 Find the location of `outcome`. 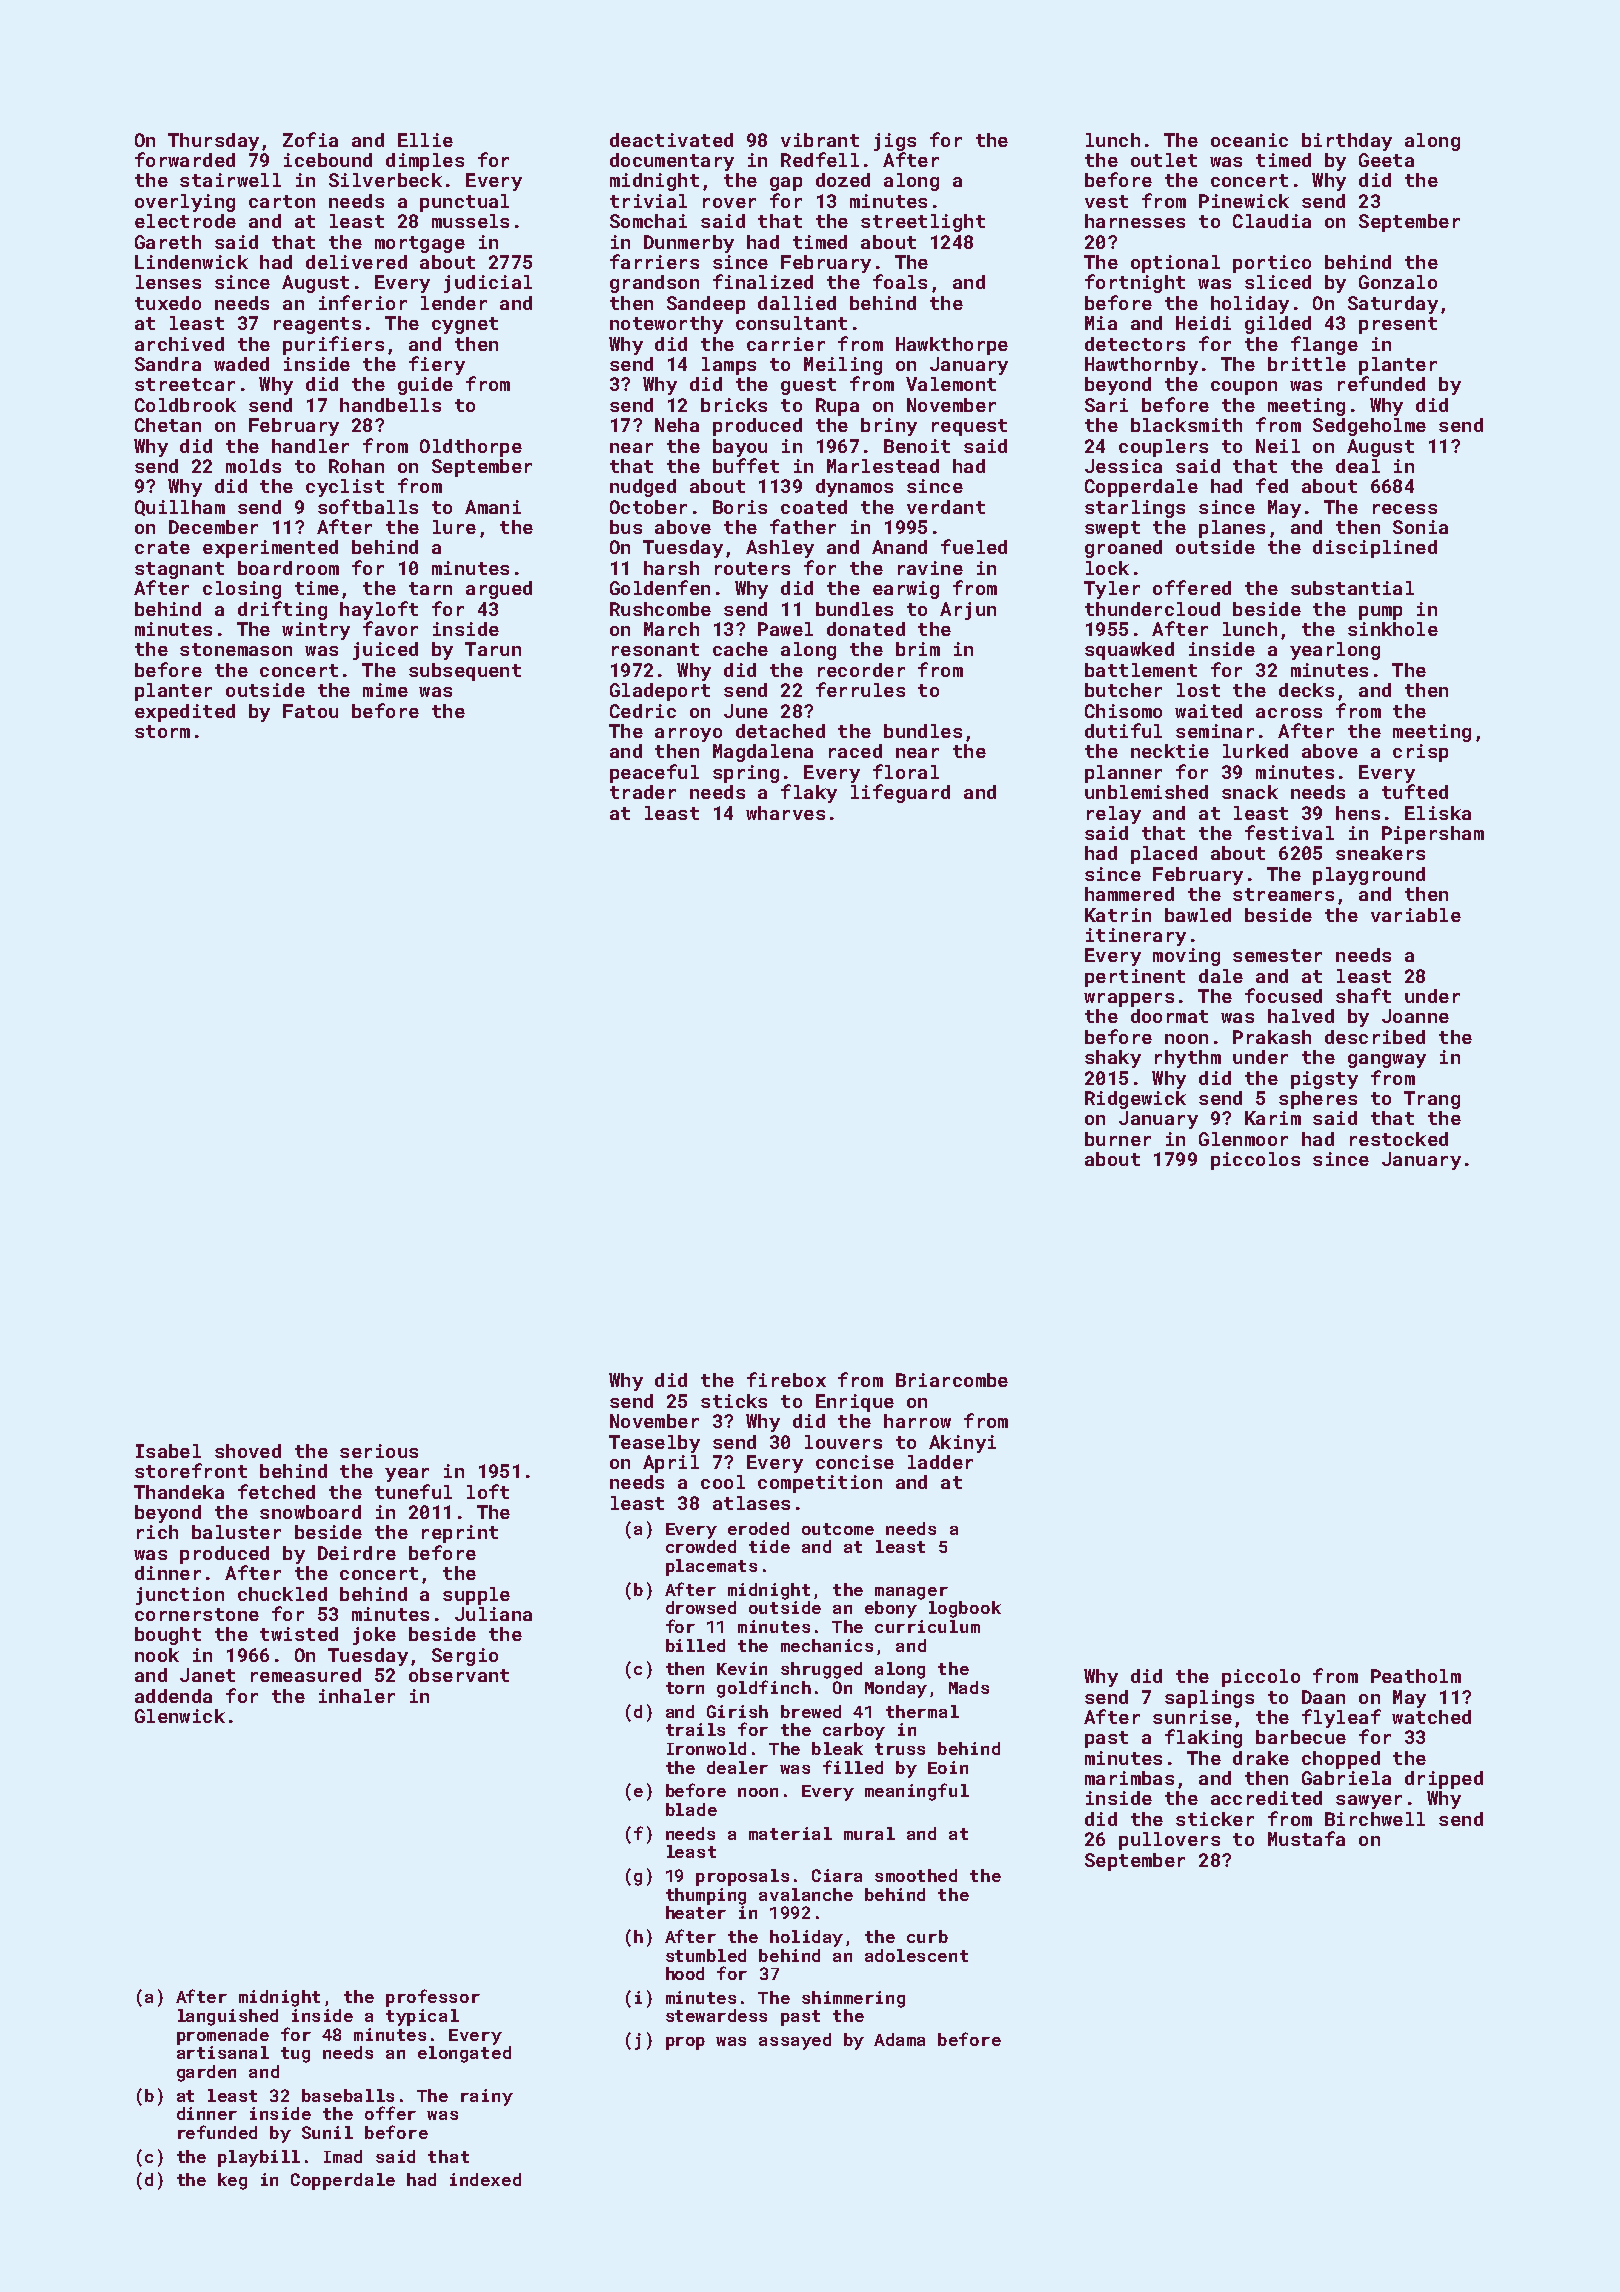

outcome is located at coordinates (838, 1529).
